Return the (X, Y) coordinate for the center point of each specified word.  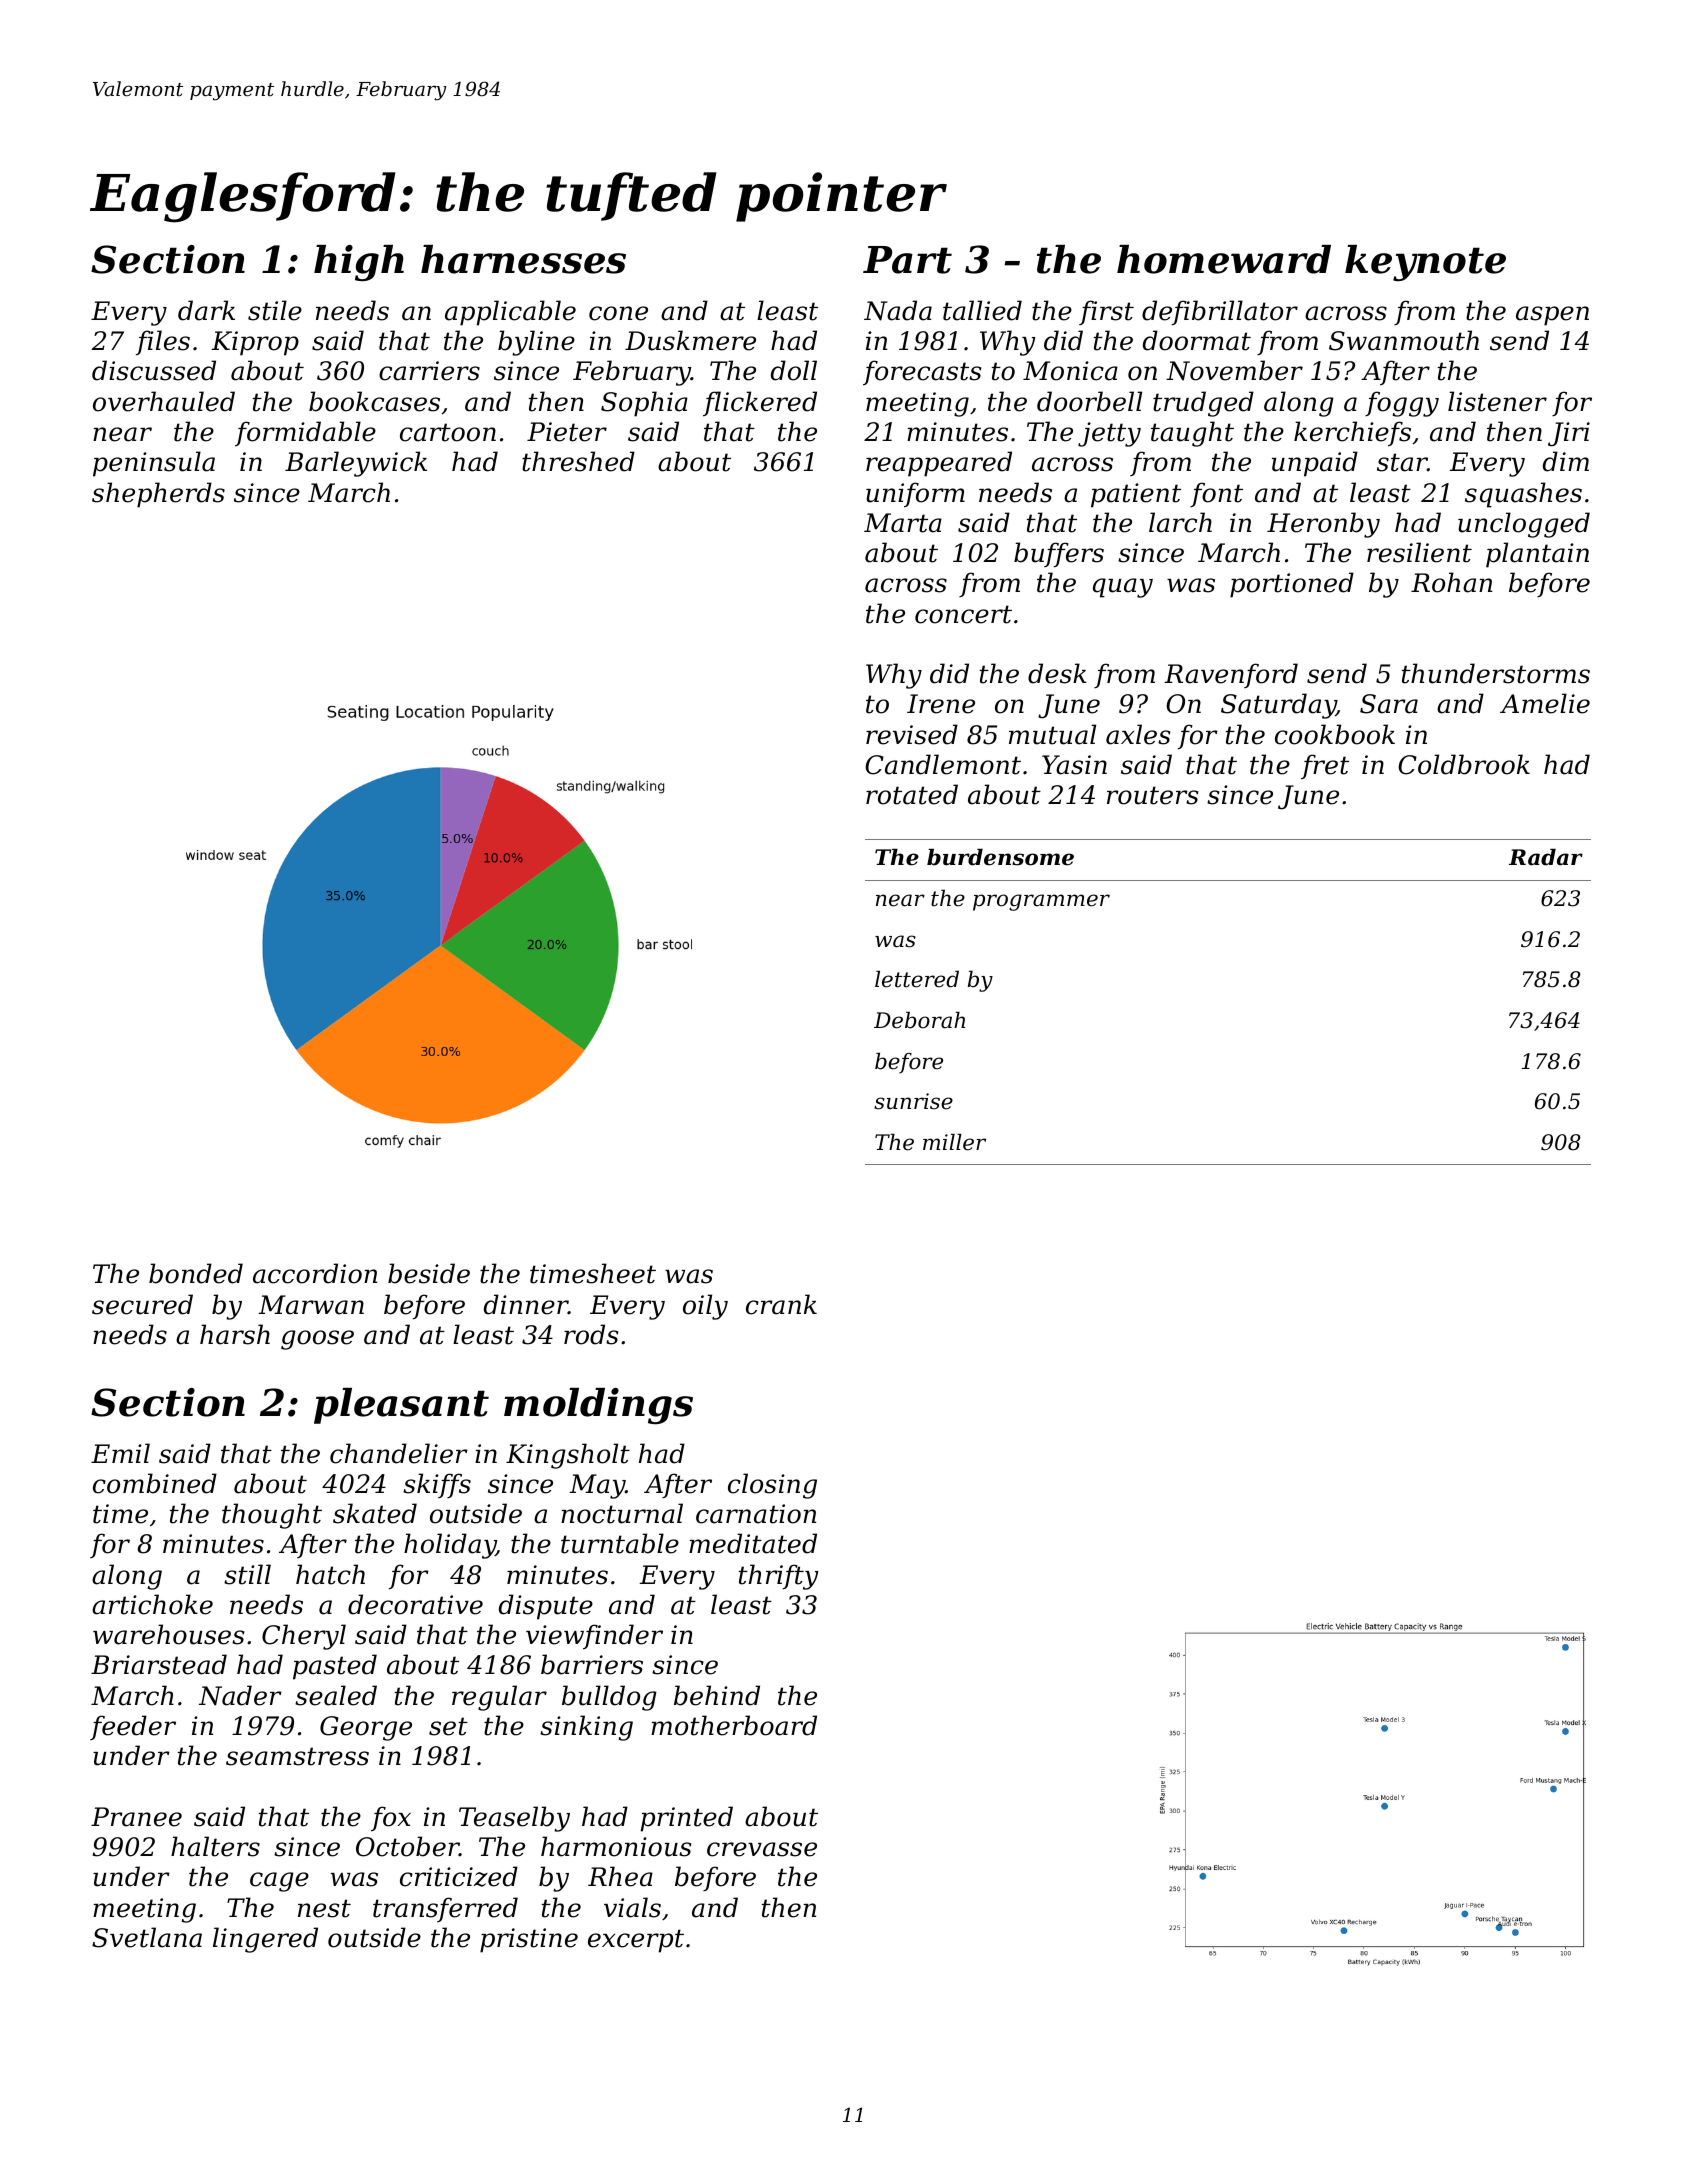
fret (1325, 767)
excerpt (636, 1941)
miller (954, 1142)
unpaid (1315, 464)
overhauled (164, 401)
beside (429, 1273)
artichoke (152, 1604)
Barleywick (356, 464)
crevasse (762, 1849)
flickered (760, 404)
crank (781, 1304)
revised (912, 734)
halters (215, 1846)
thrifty (779, 1577)
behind (717, 1695)
